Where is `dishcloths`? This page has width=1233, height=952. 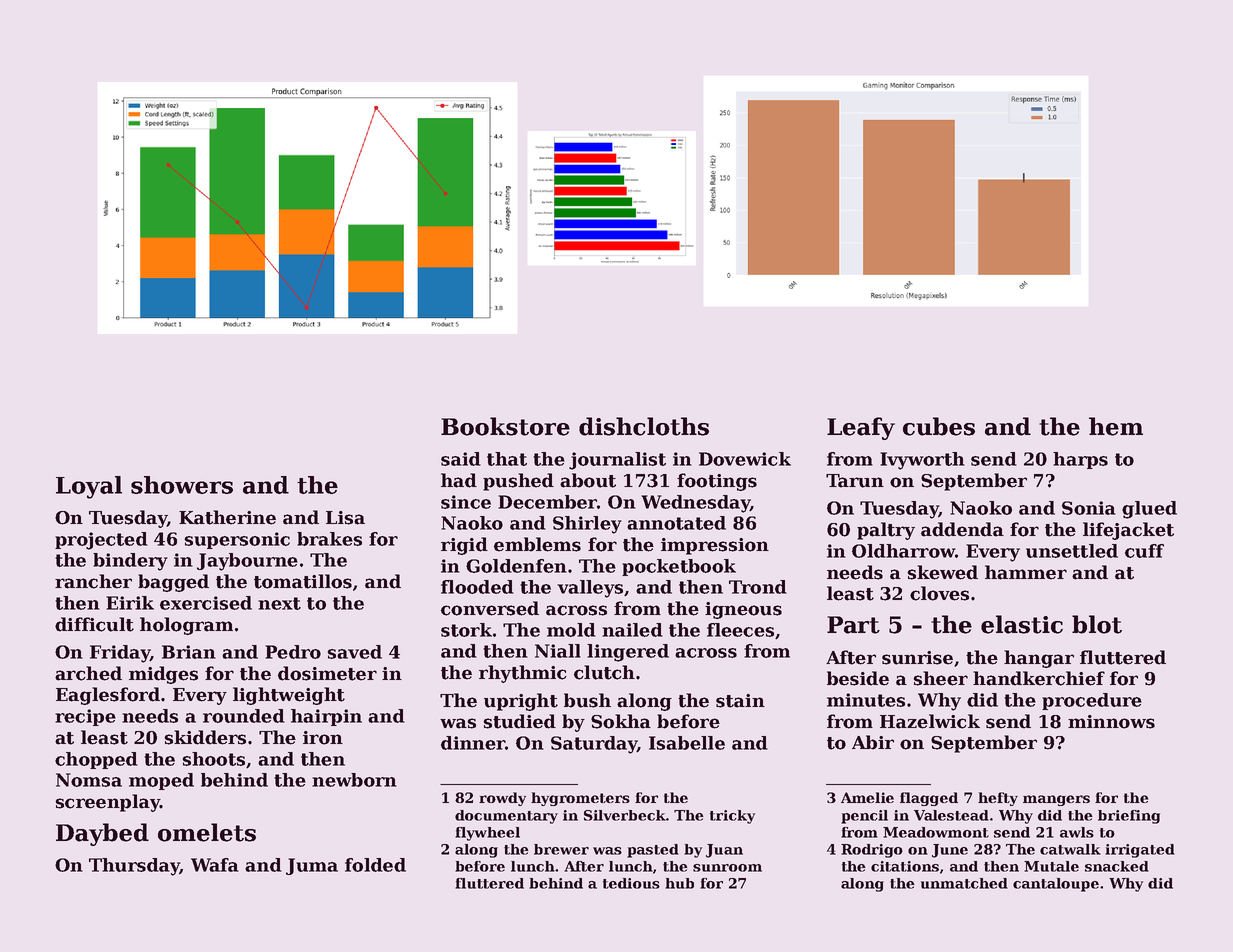
dishcloths is located at coordinates (644, 426).
